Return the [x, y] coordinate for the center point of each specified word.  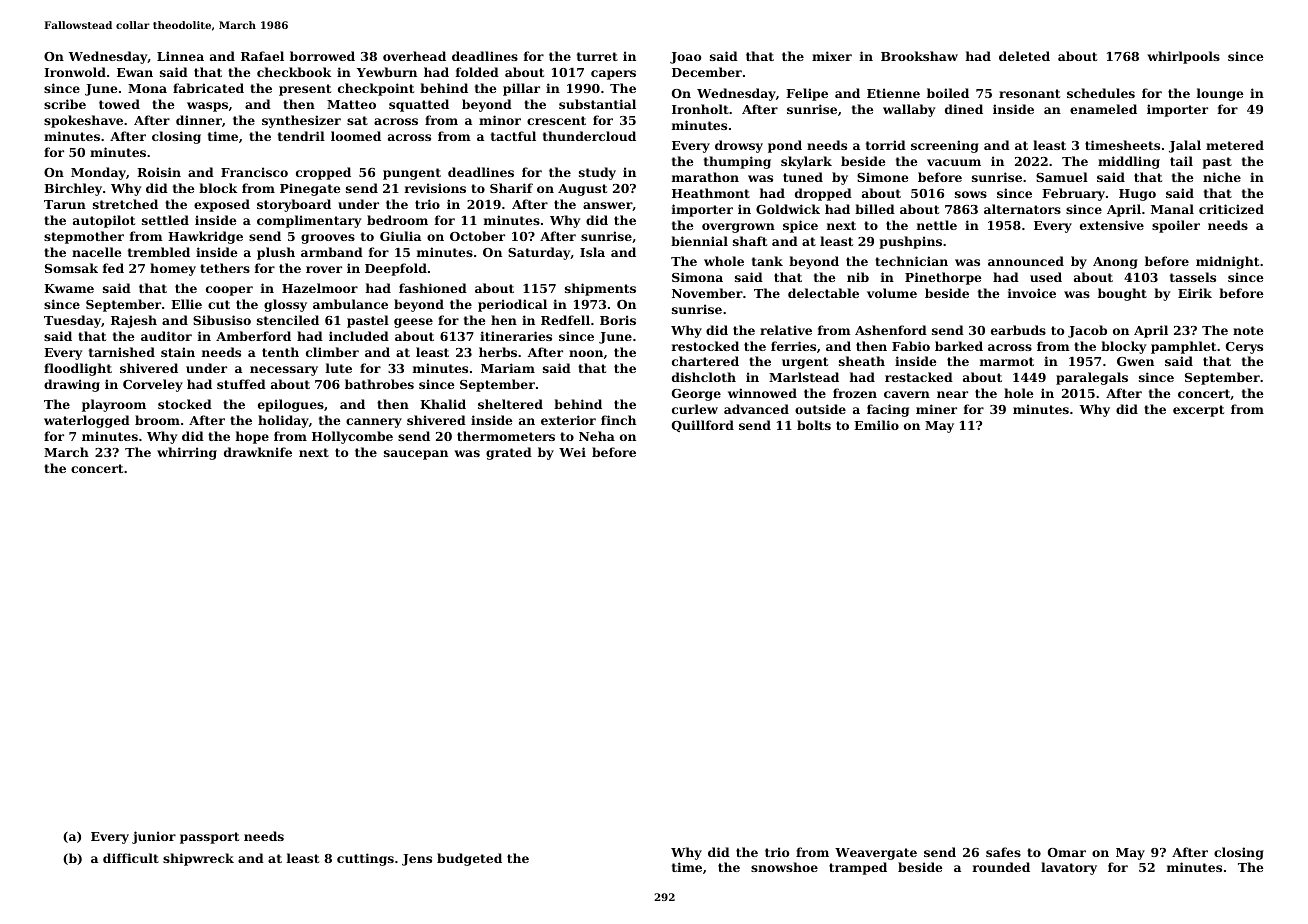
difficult [131, 858]
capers [613, 75]
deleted [1024, 56]
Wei [572, 452]
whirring [187, 453]
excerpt [1198, 411]
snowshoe [784, 867]
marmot [1007, 361]
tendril [301, 136]
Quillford [703, 426]
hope [252, 437]
